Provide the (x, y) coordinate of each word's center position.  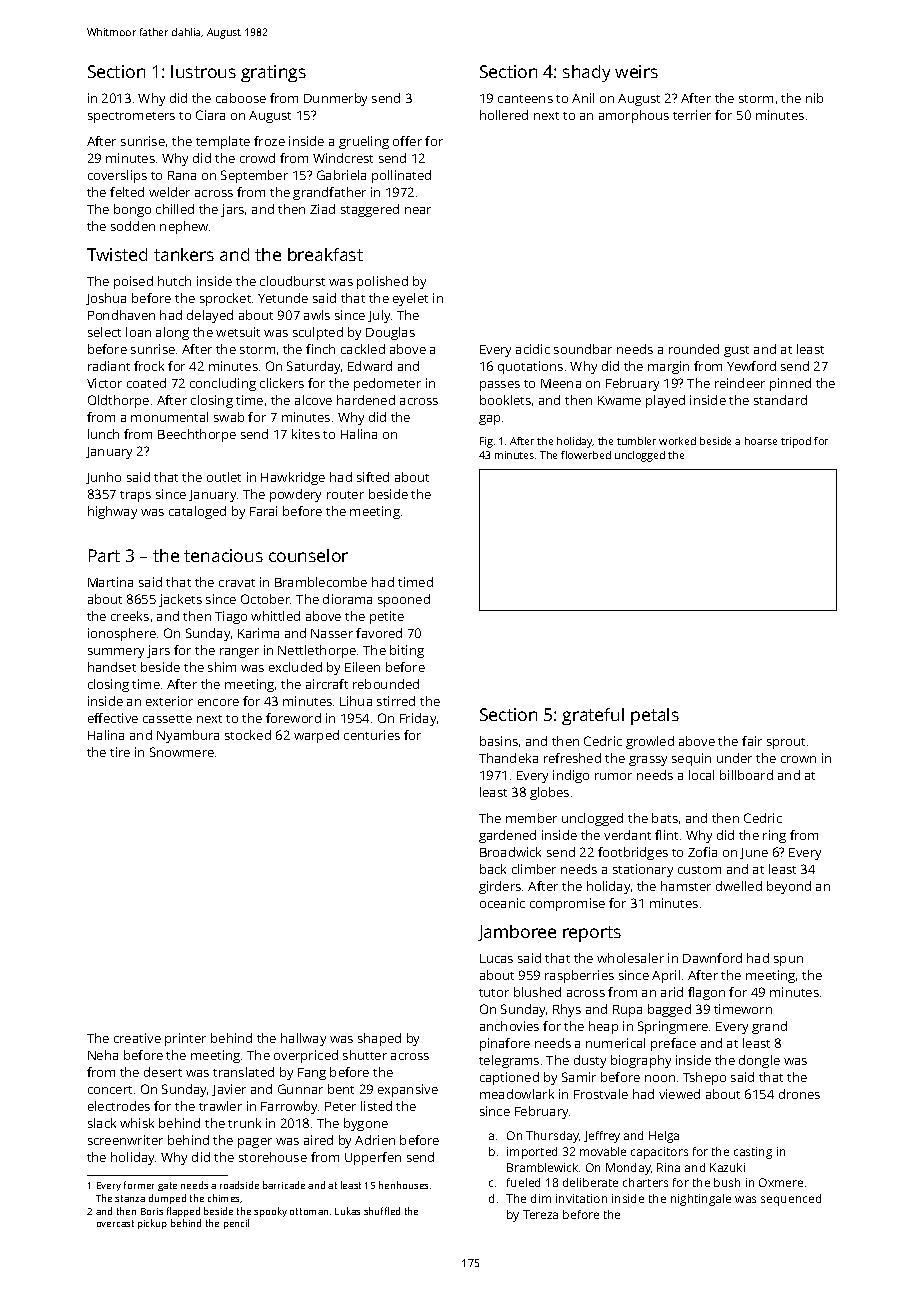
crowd (257, 158)
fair (752, 741)
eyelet (410, 299)
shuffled (382, 1211)
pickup (152, 1224)
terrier (692, 115)
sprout (786, 743)
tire (120, 752)
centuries (372, 735)
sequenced (791, 1200)
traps (135, 496)
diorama (347, 599)
